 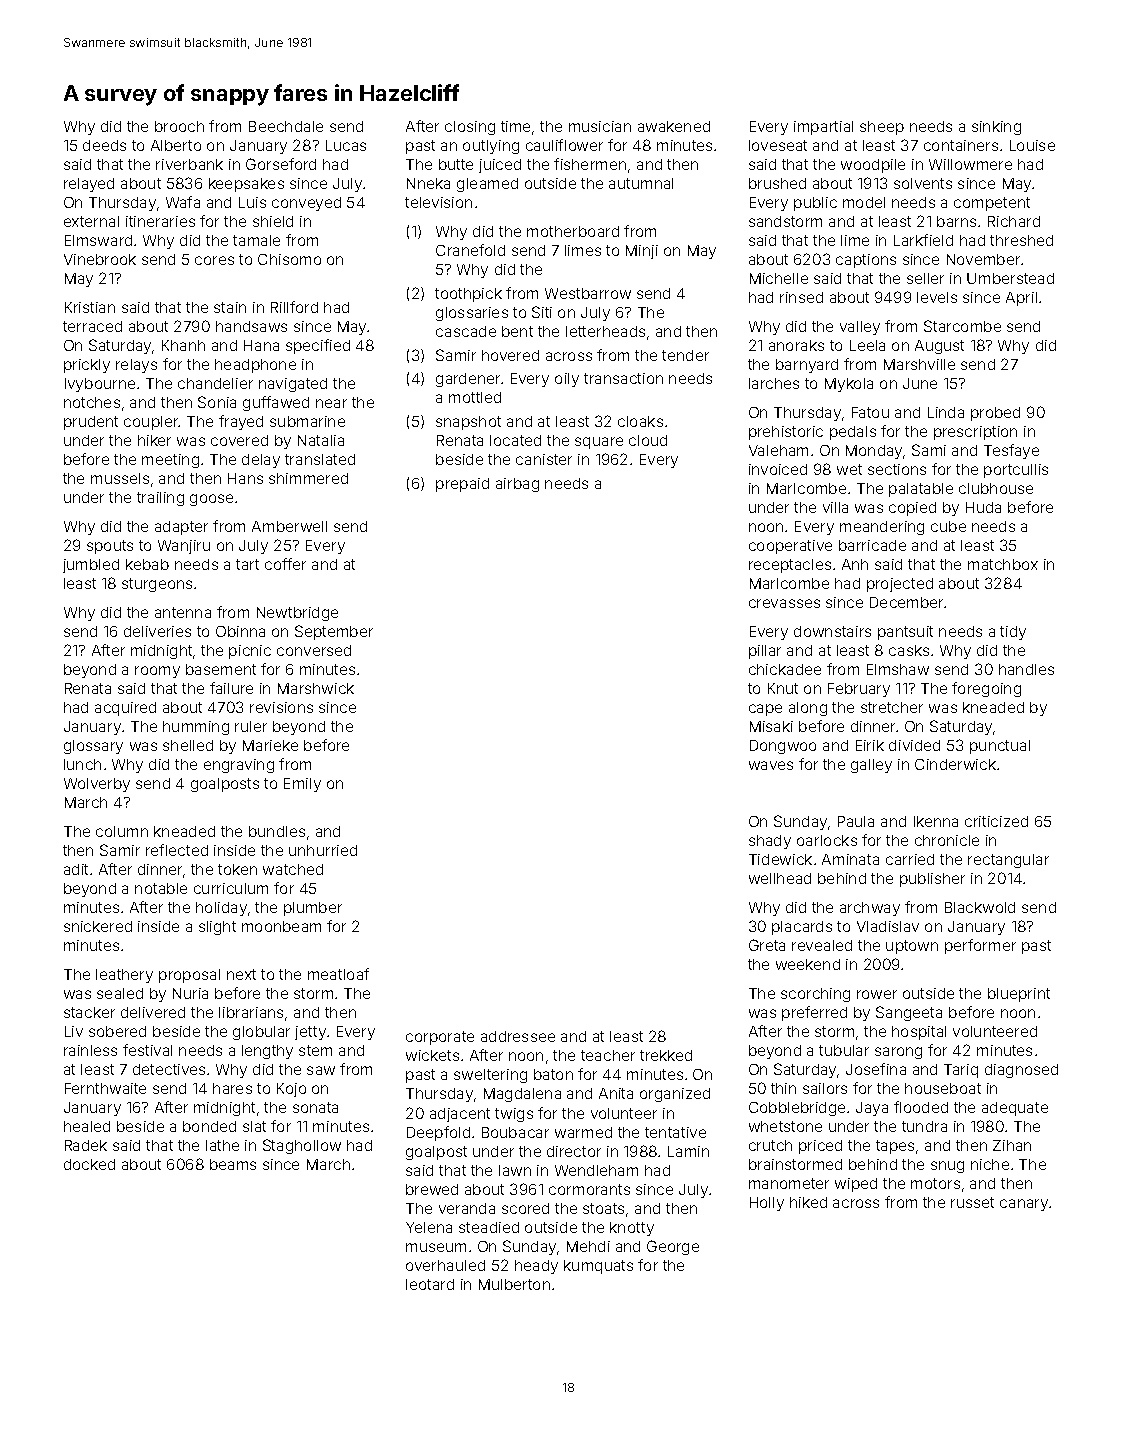 What do you see at coordinates (470, 128) in the screenshot?
I see `closing` at bounding box center [470, 128].
